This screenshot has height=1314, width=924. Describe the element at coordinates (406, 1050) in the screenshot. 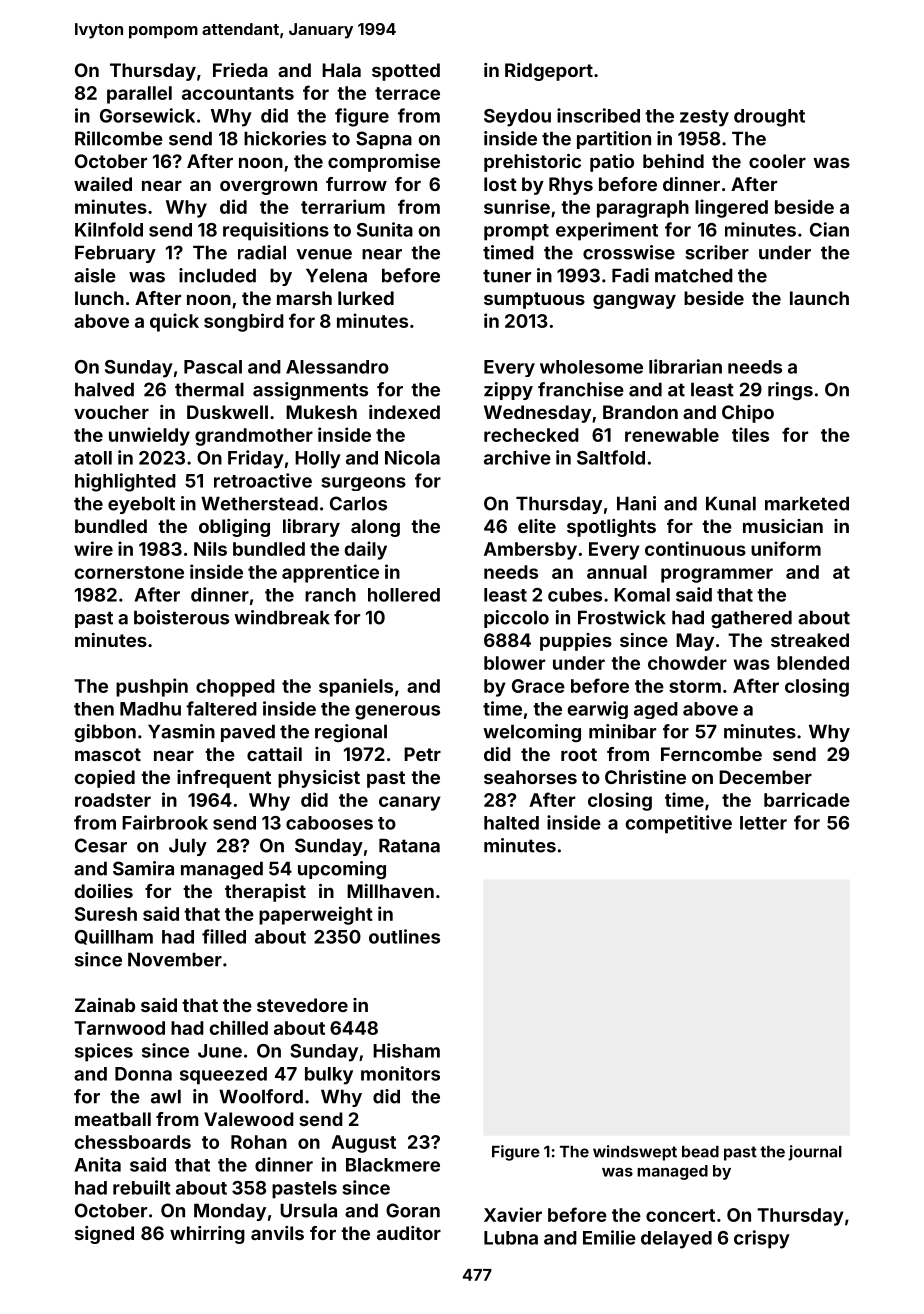

I see `Hisham` at that location.
